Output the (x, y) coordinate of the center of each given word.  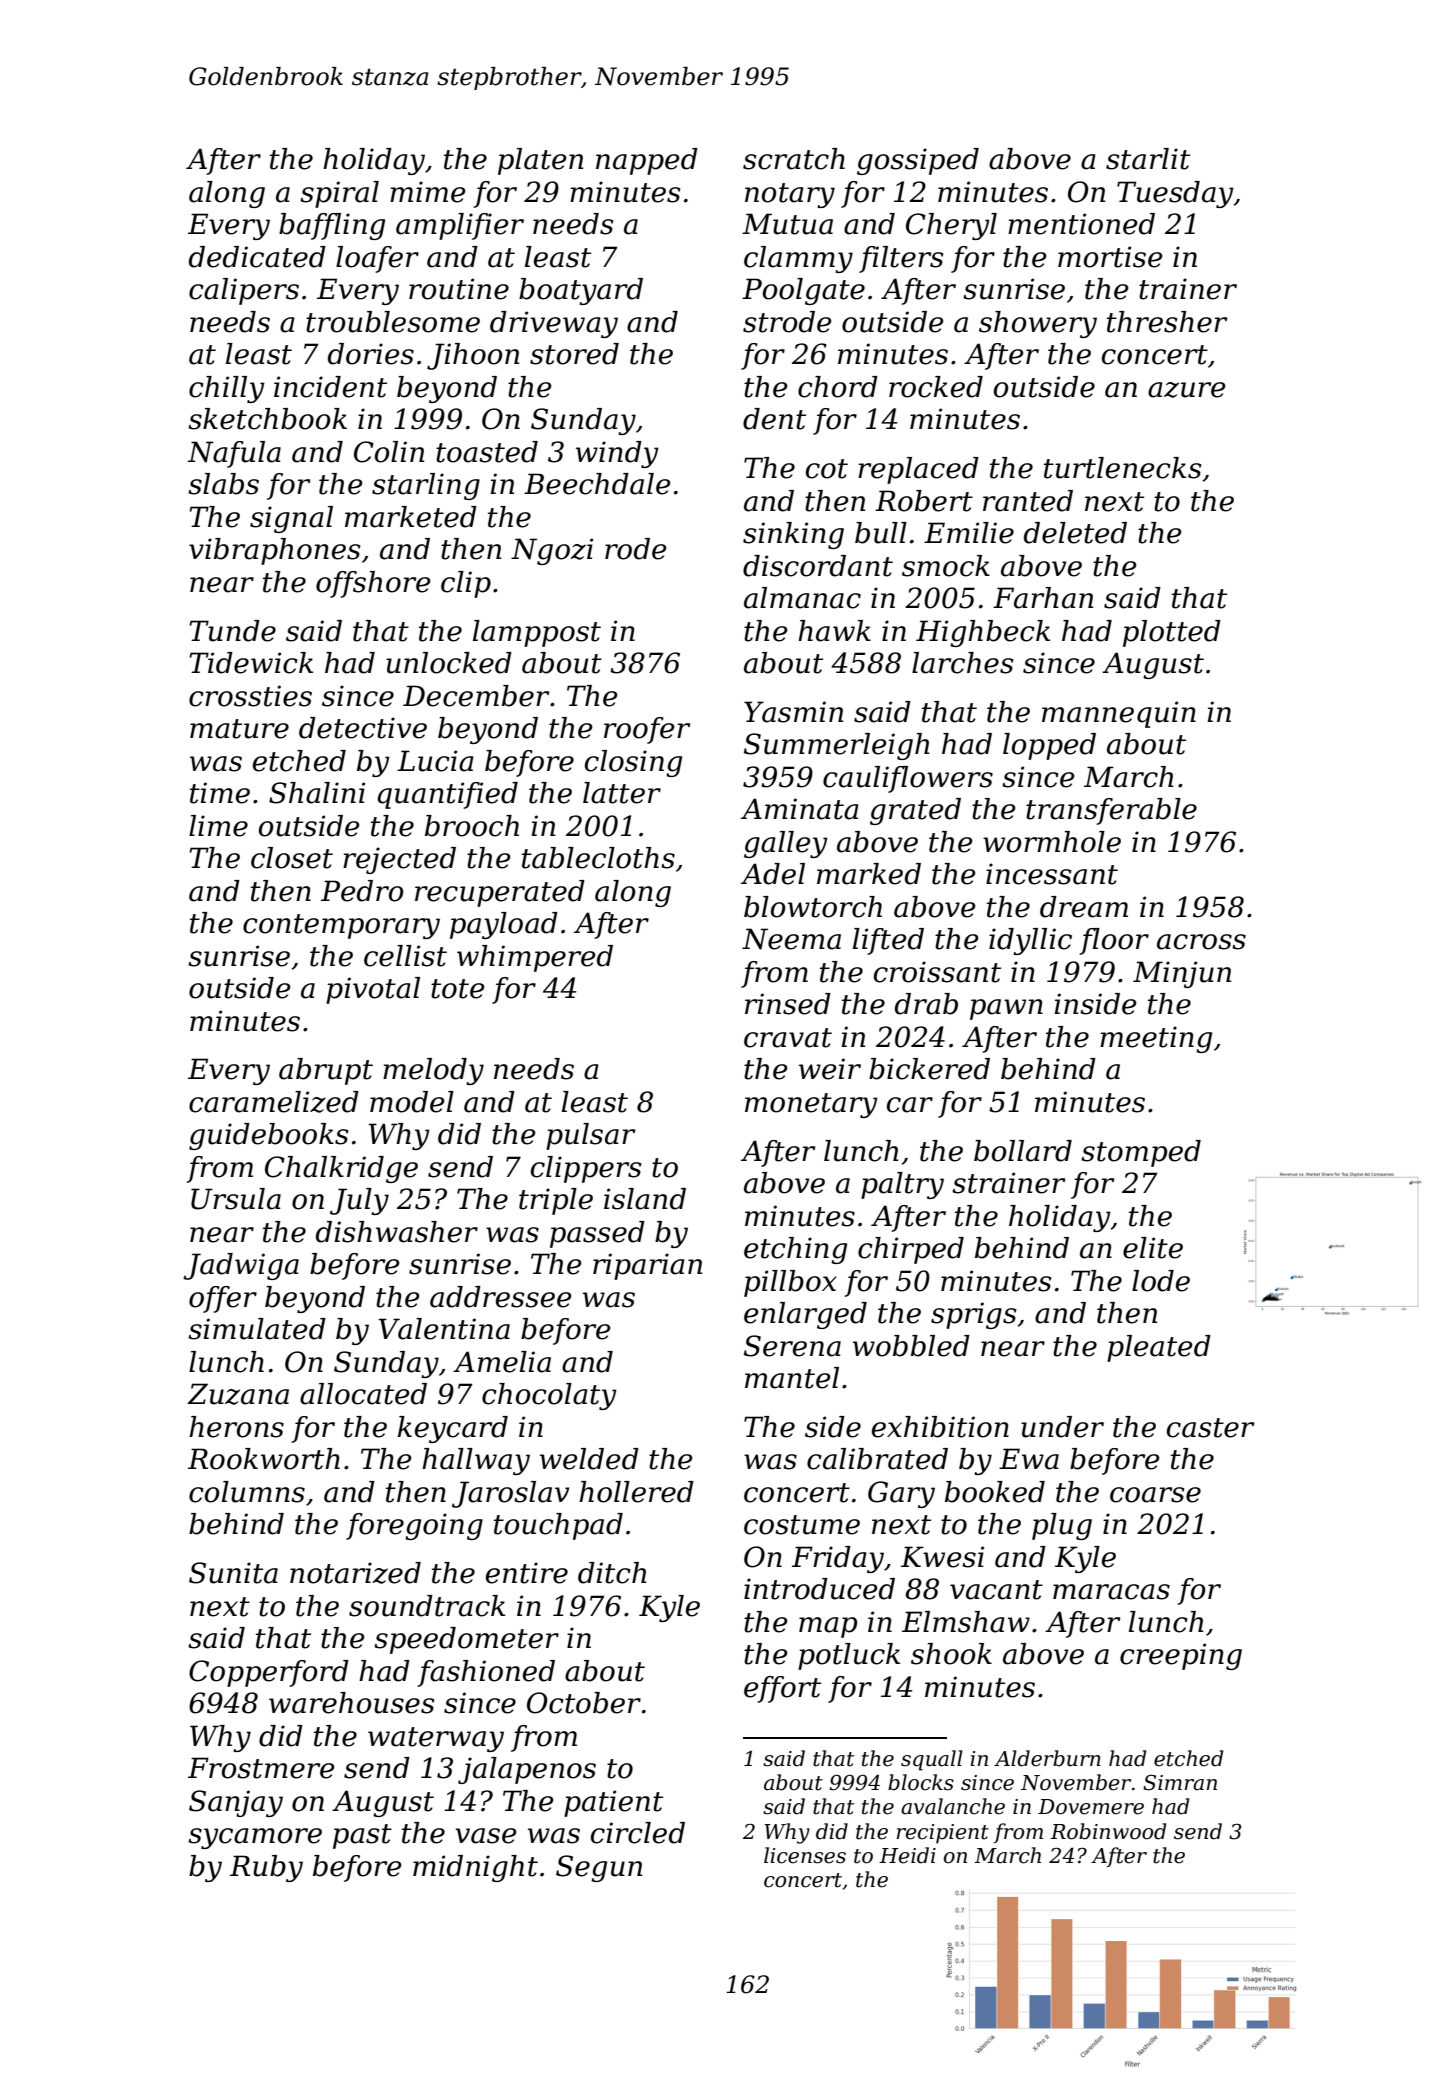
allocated (363, 1394)
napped (647, 161)
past (362, 1836)
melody (433, 1071)
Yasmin (793, 712)
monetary (811, 1105)
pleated (1159, 1348)
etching (795, 1250)
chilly (227, 389)
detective (363, 728)
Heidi (907, 1855)
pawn (1006, 1009)
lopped (1049, 746)
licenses (805, 1855)
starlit (1148, 159)
